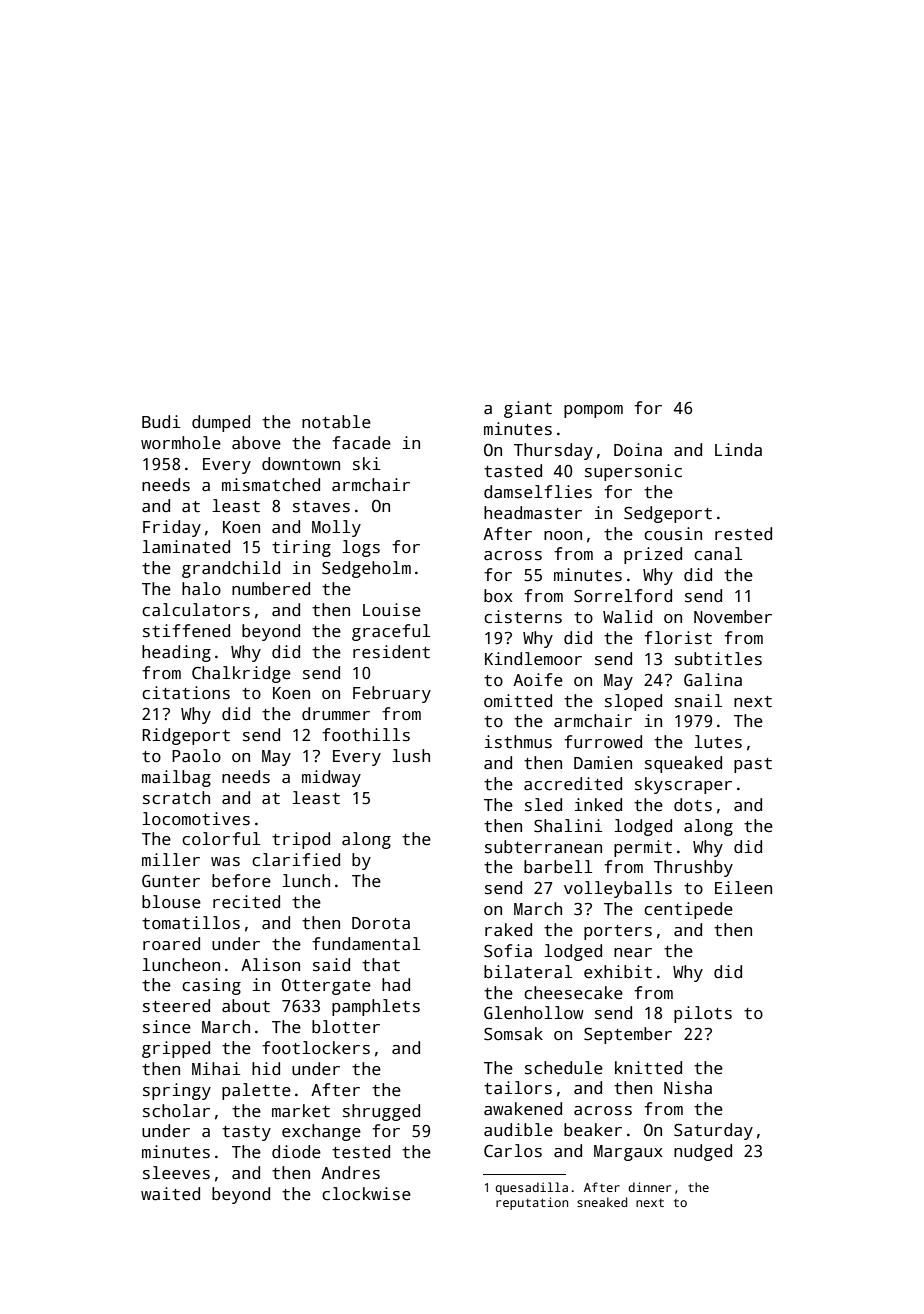 The height and width of the screenshot is (1314, 924). I want to click on pamphlets, so click(376, 1007).
